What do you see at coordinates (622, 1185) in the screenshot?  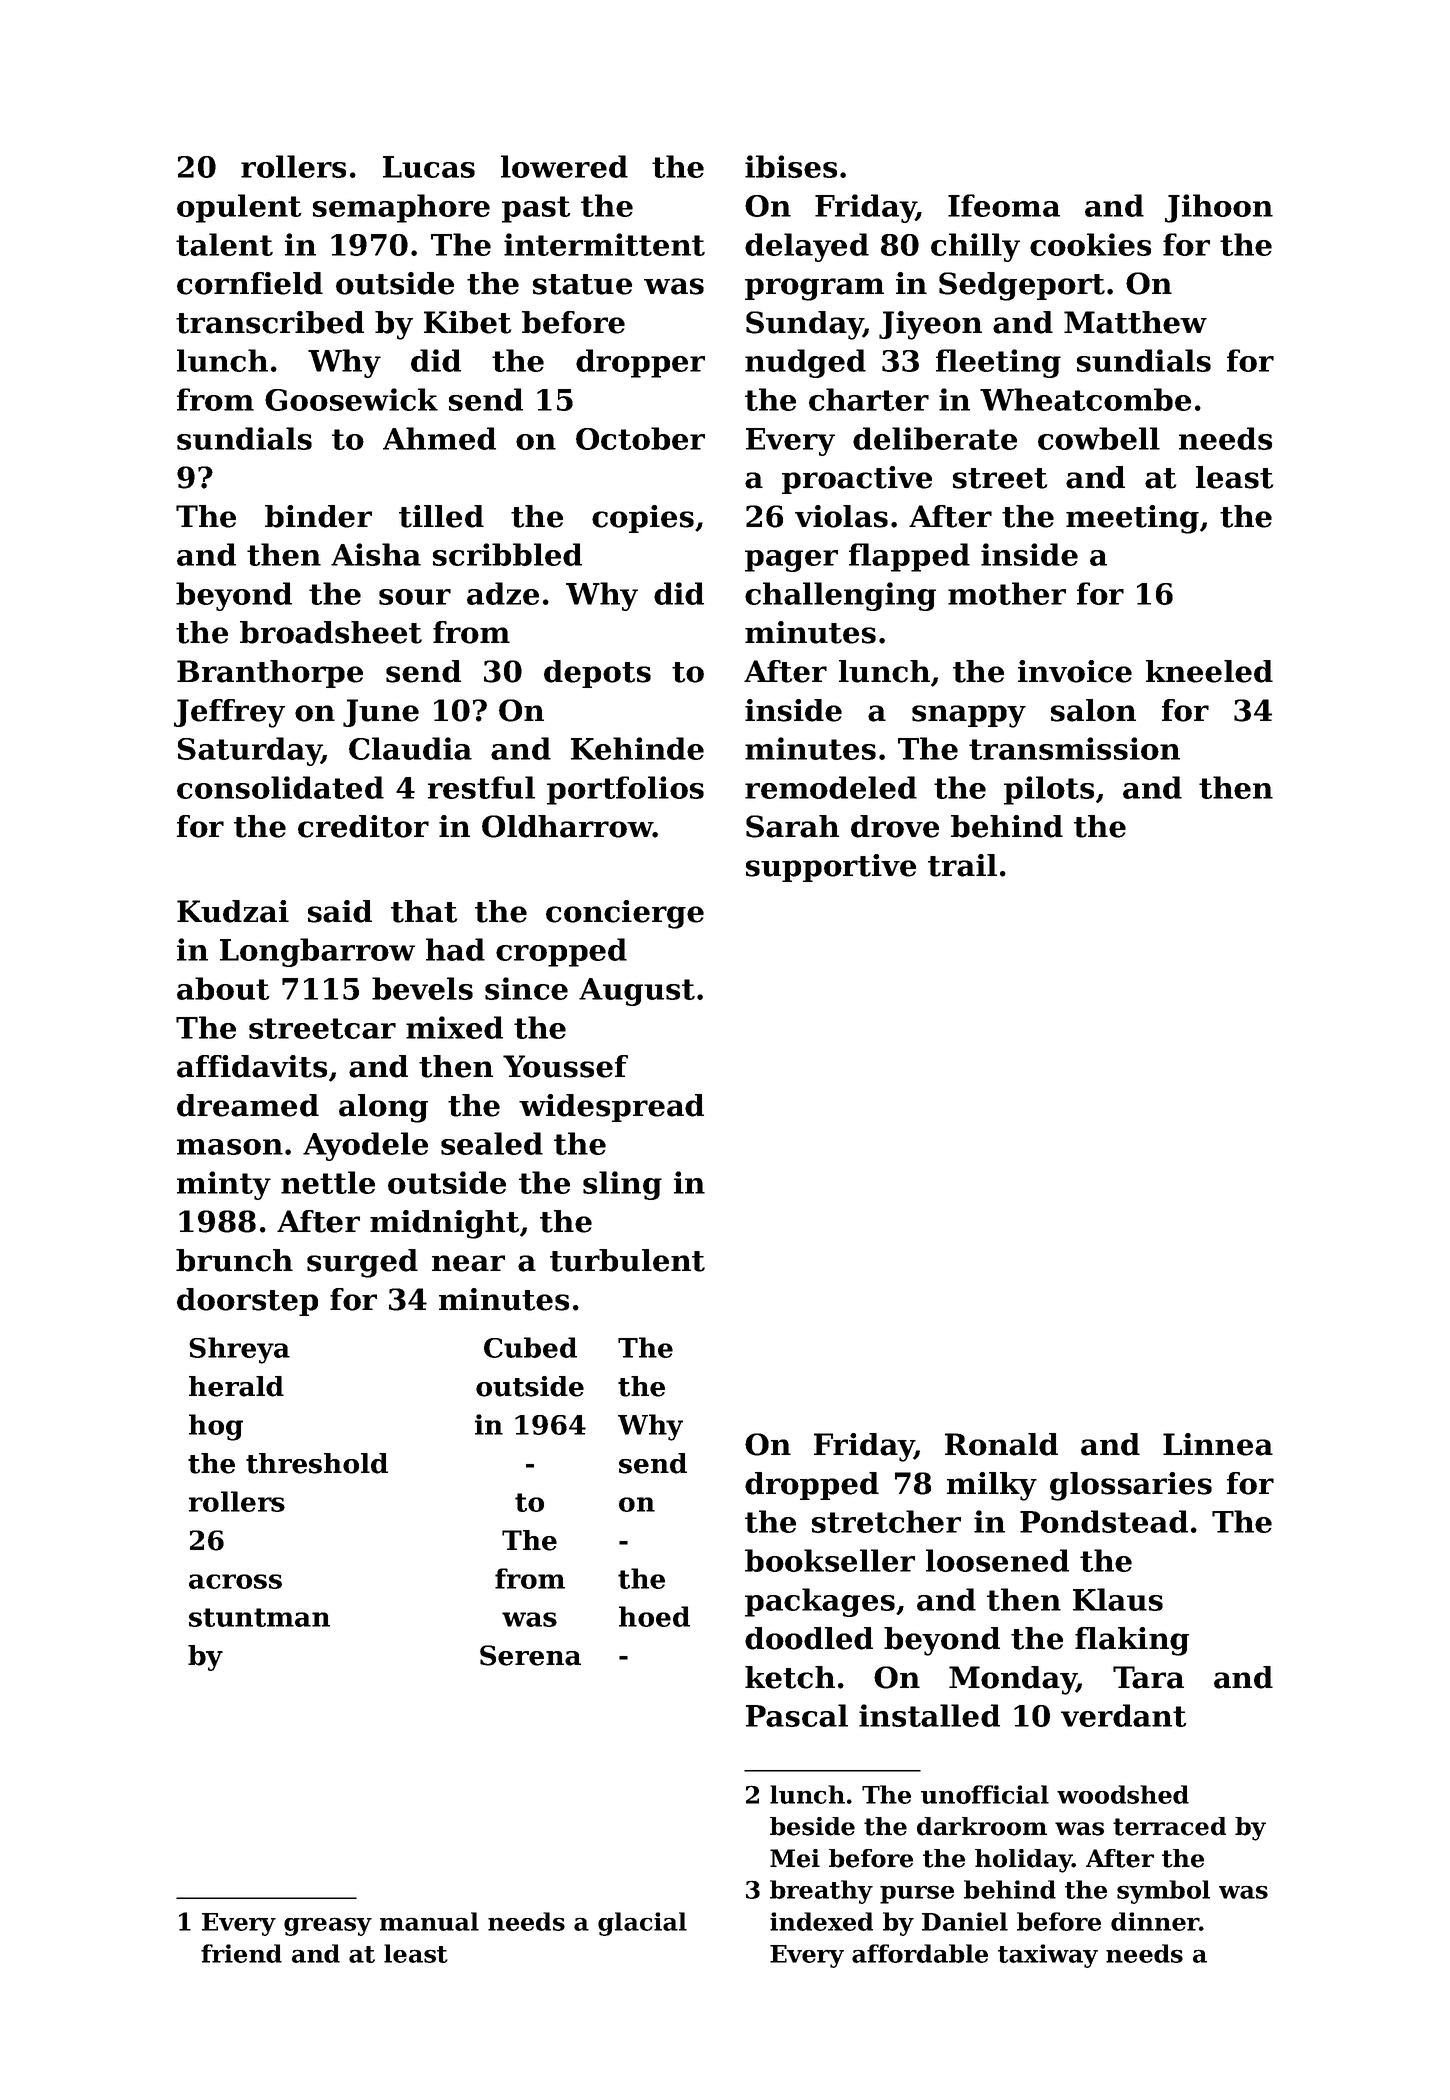 I see `sling` at bounding box center [622, 1185].
